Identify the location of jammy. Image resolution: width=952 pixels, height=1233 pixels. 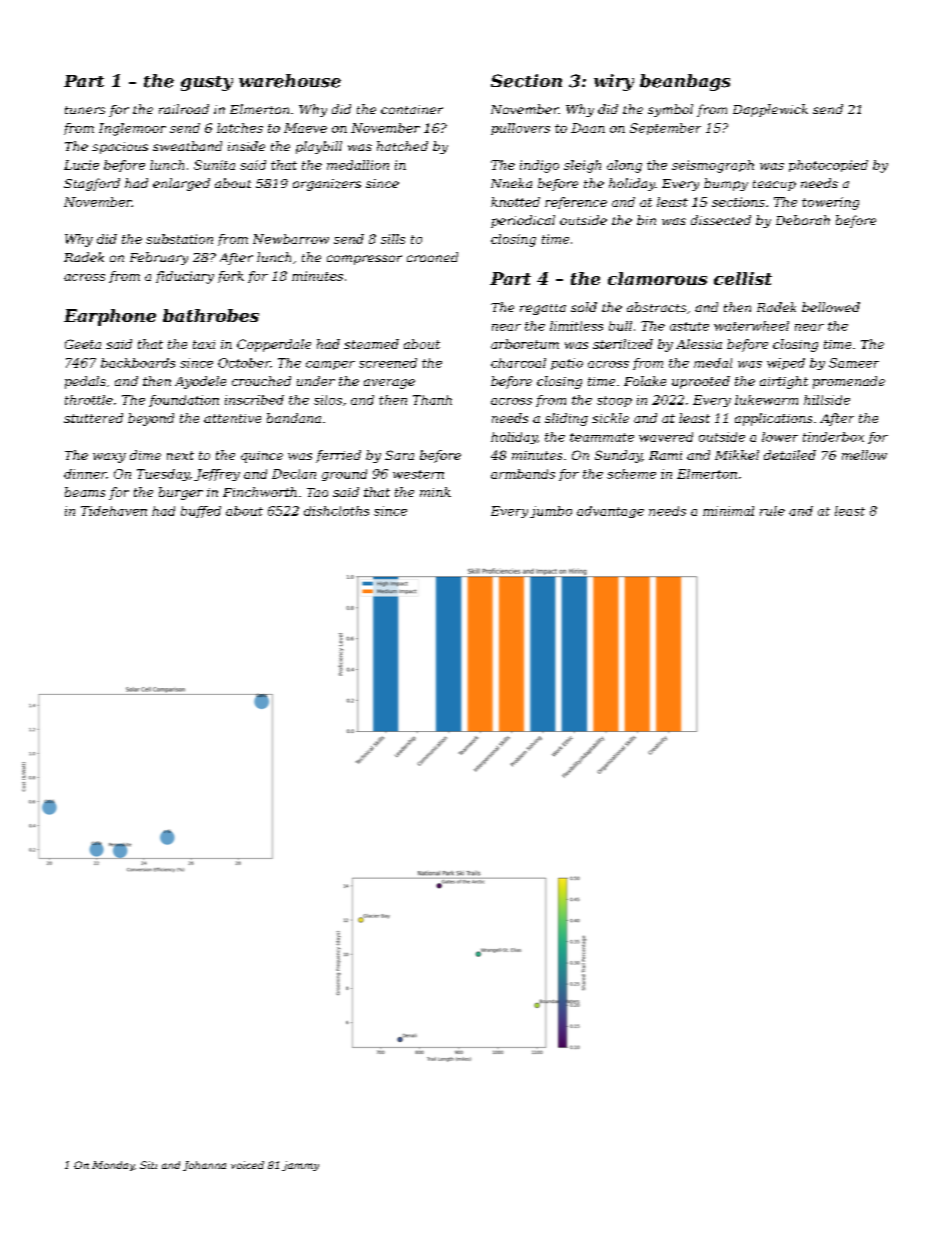
(300, 1166).
